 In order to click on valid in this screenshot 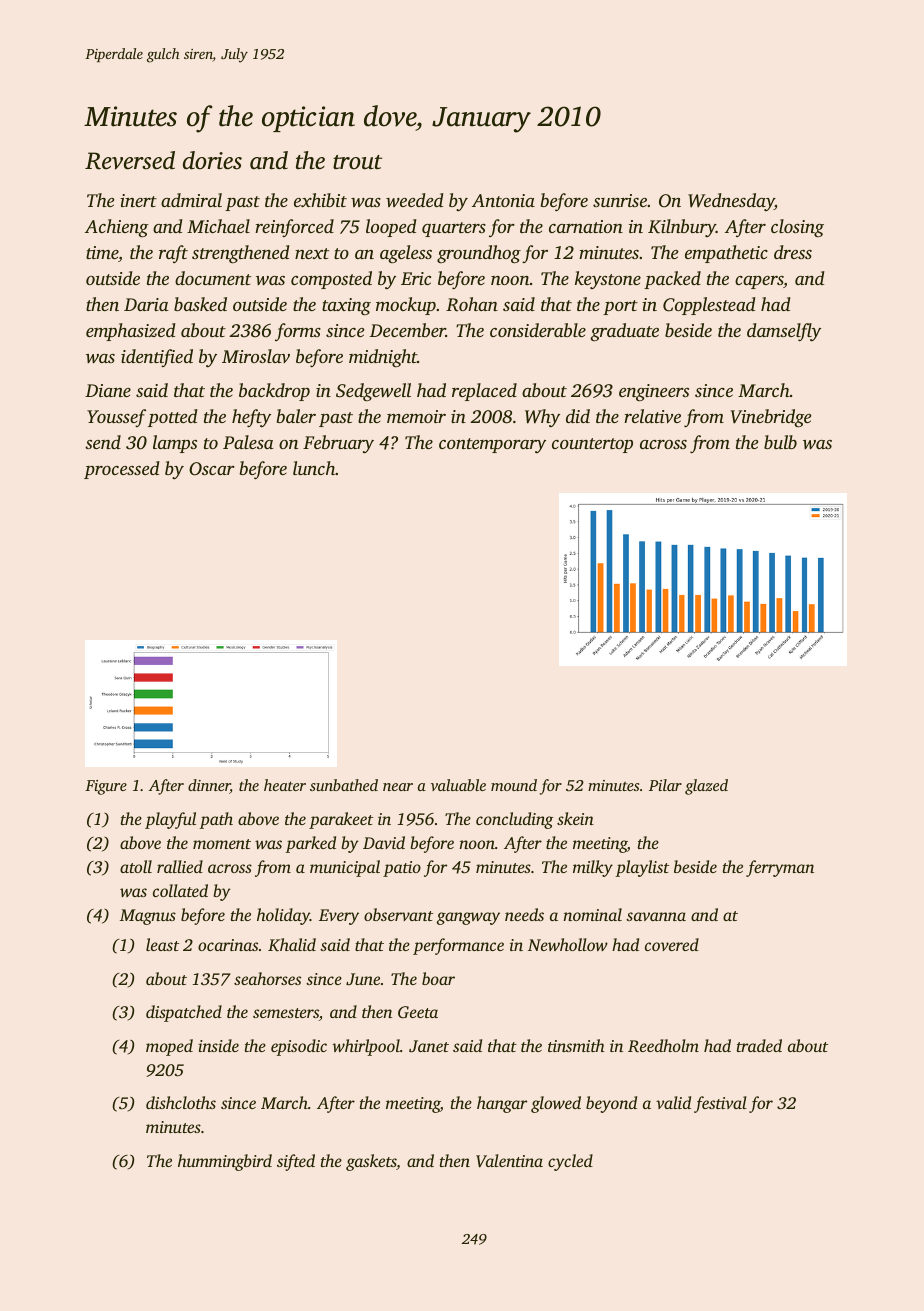, I will do `click(673, 1102)`.
